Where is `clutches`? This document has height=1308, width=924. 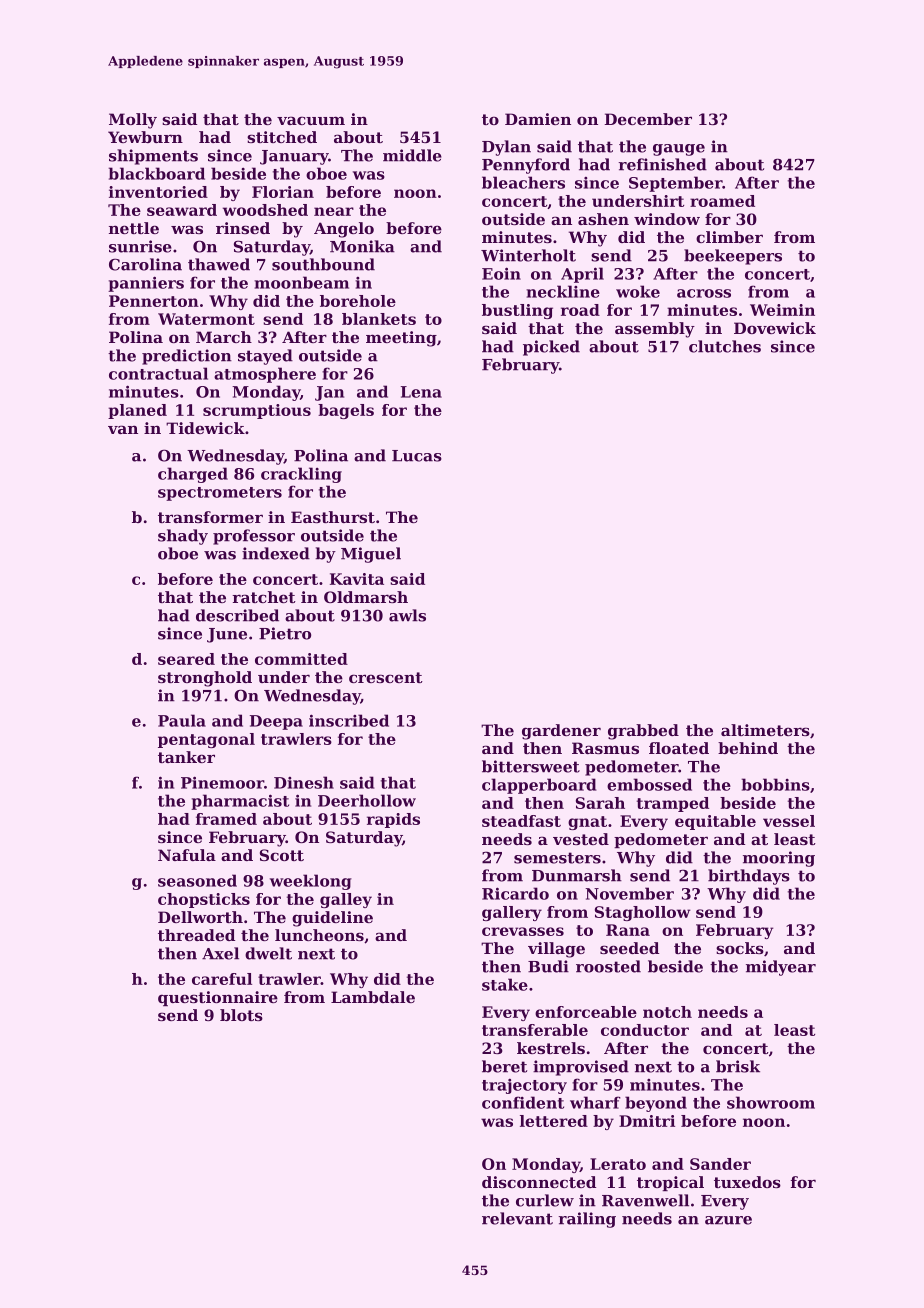
clutches is located at coordinates (725, 346).
